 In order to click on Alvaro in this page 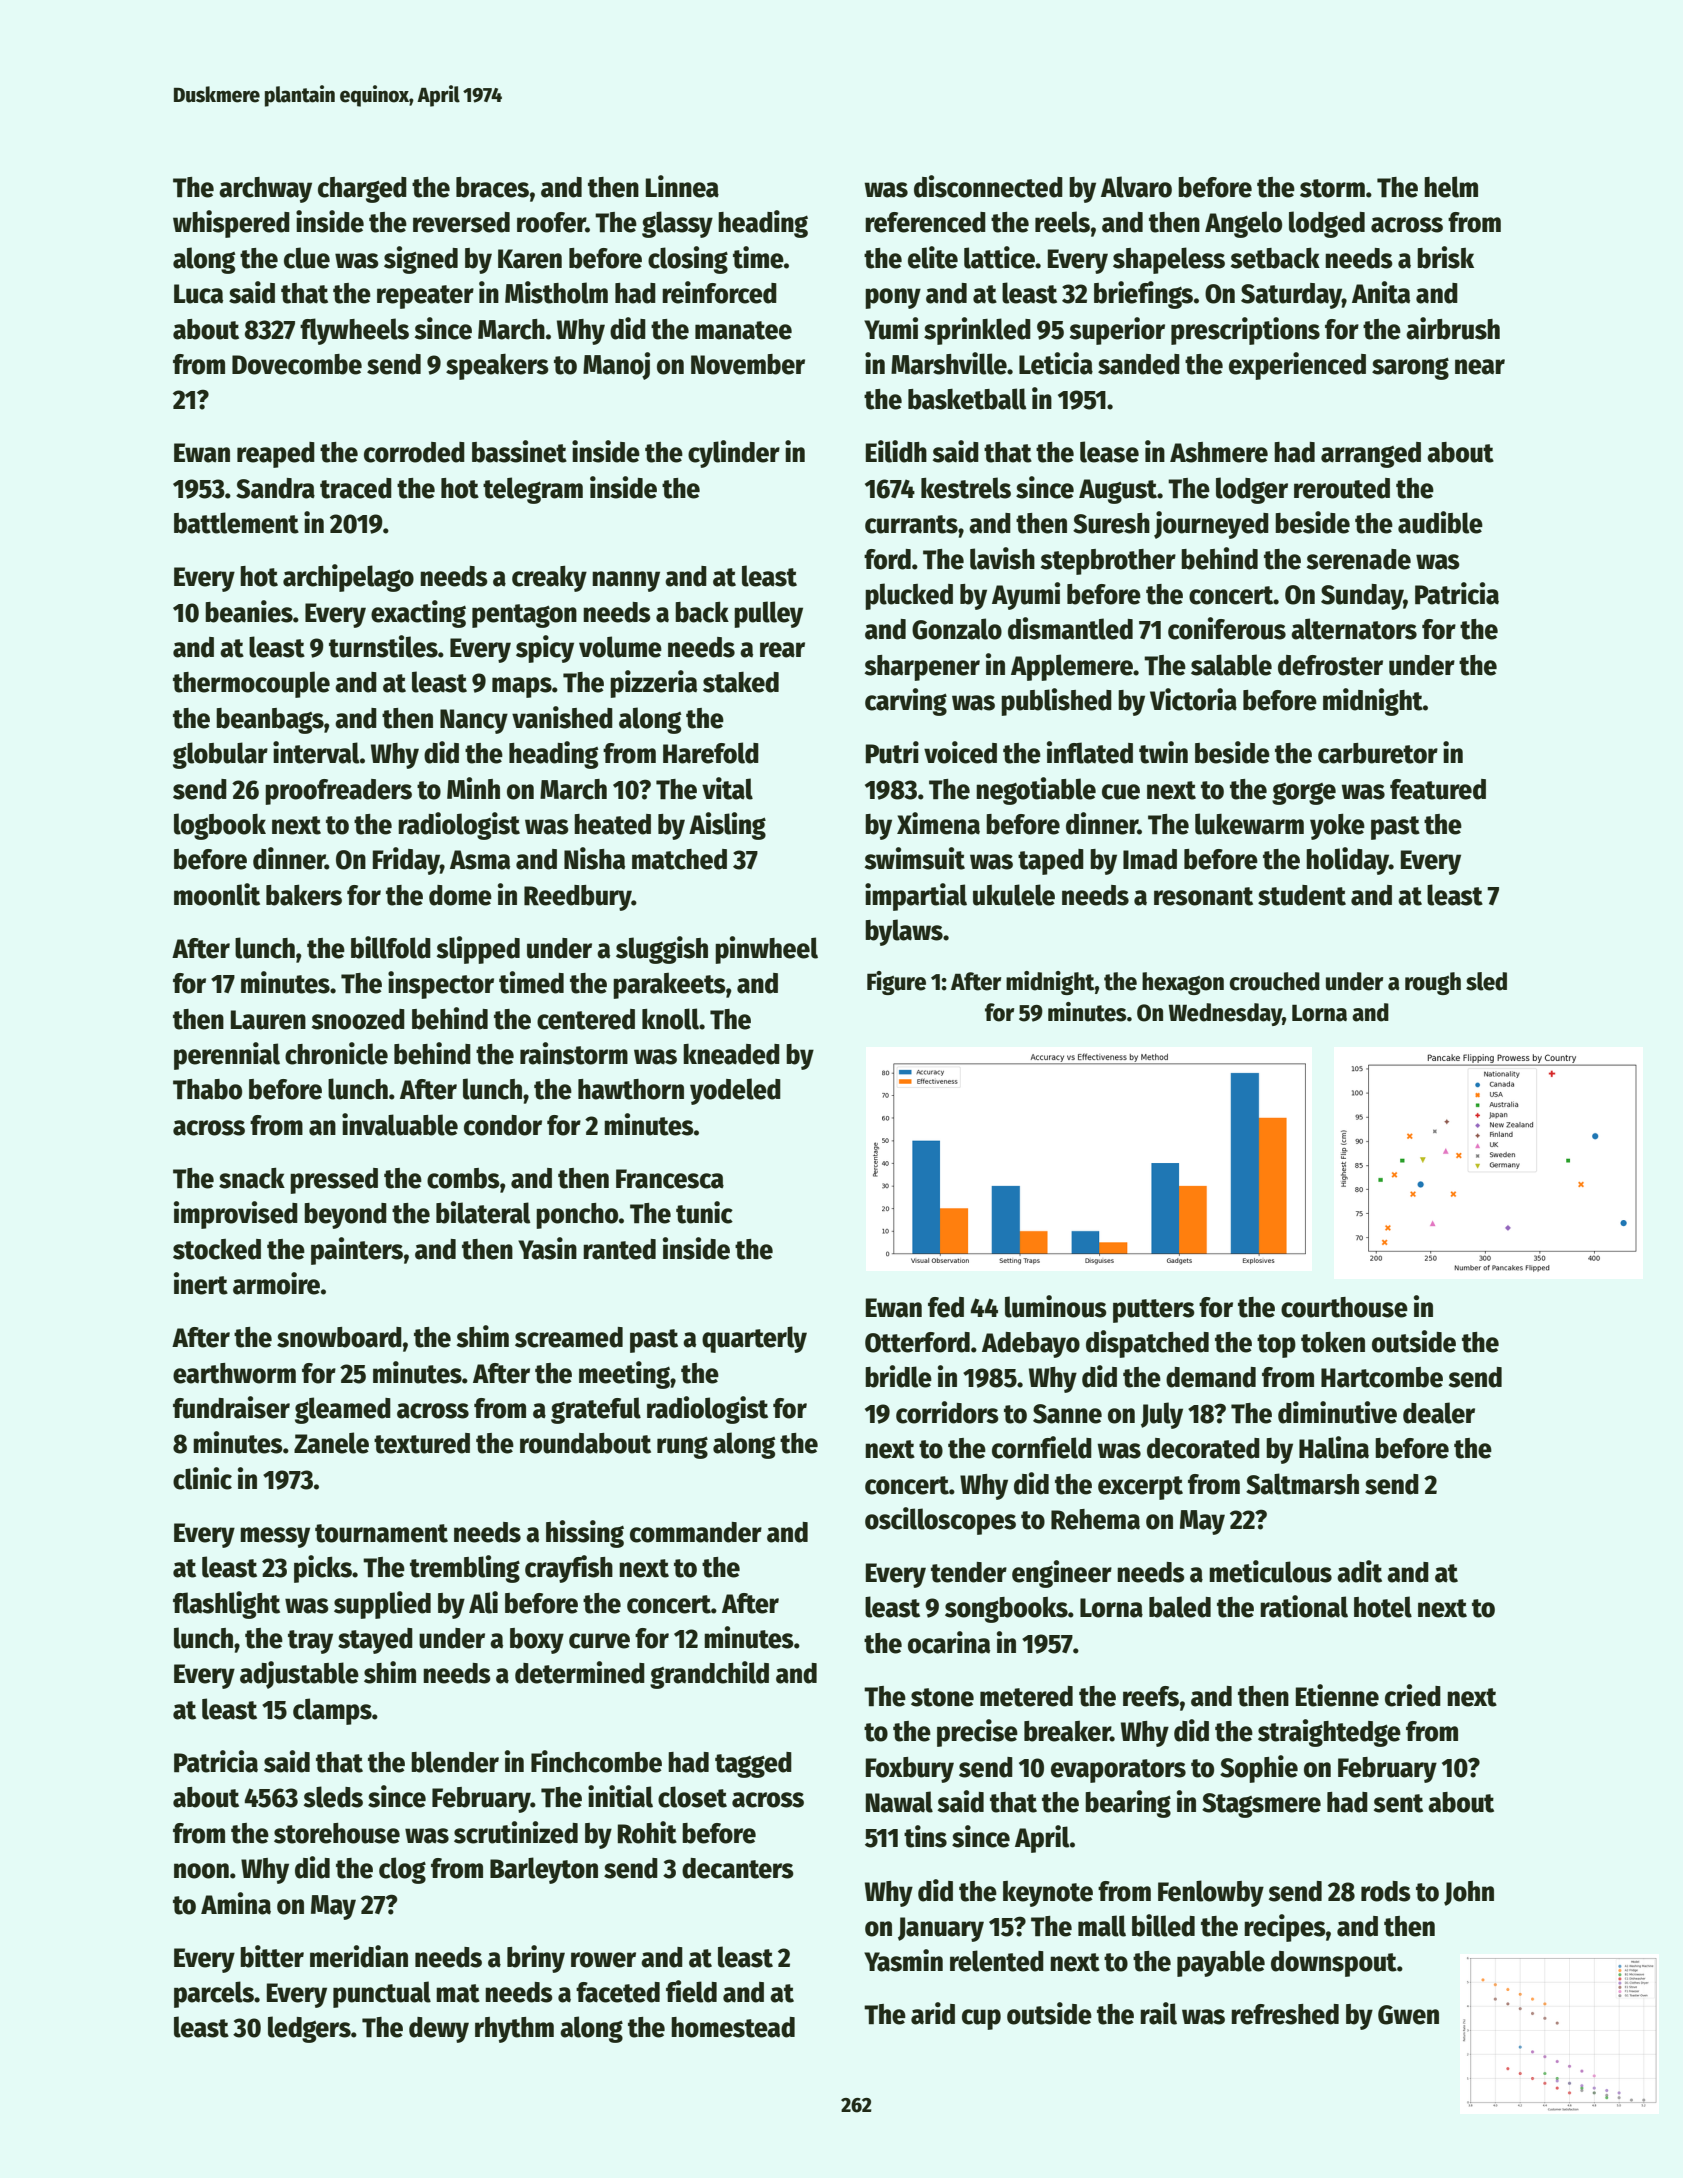, I will do `click(1136, 187)`.
